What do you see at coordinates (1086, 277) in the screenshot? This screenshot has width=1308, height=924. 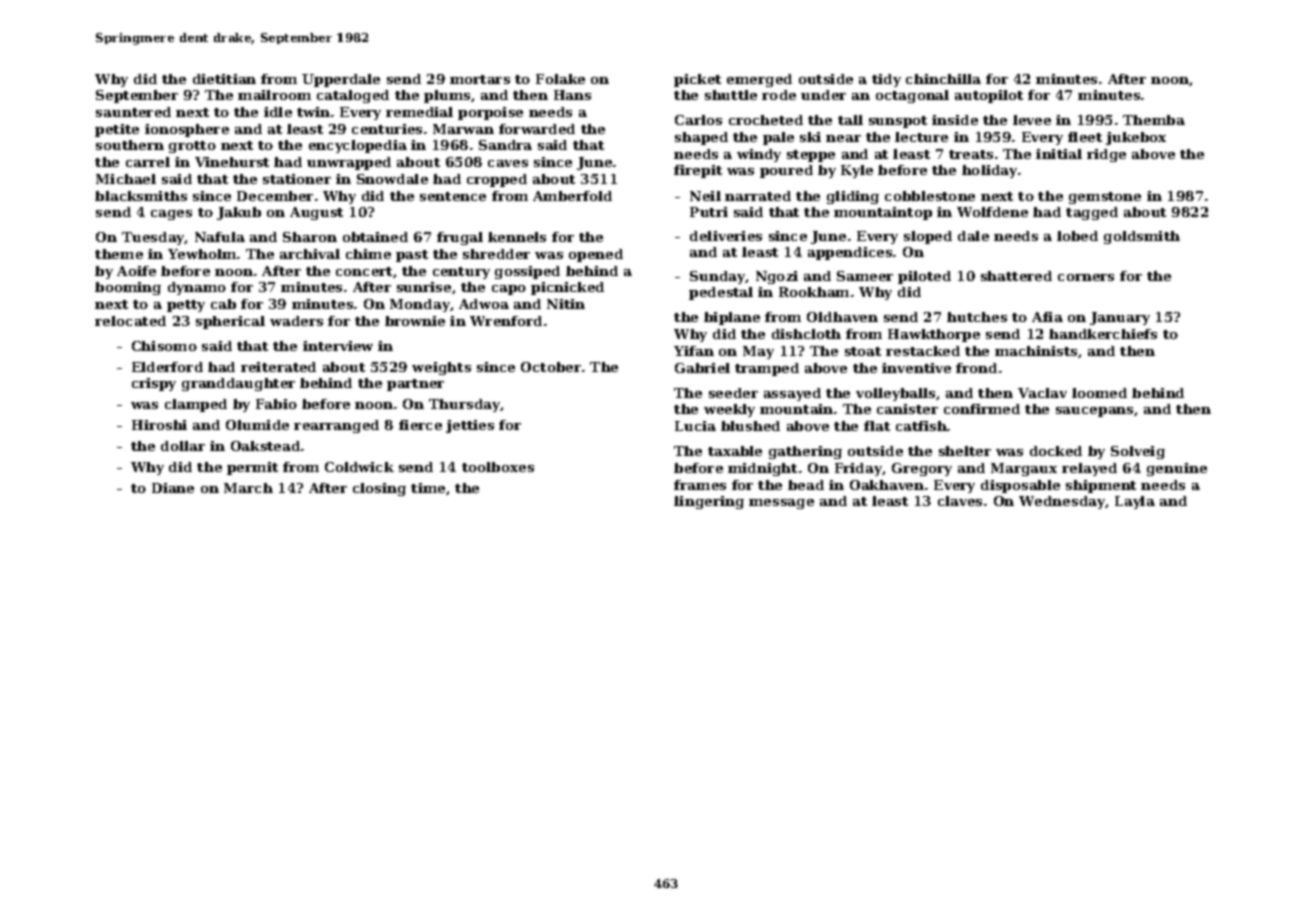 I see `corners` at bounding box center [1086, 277].
